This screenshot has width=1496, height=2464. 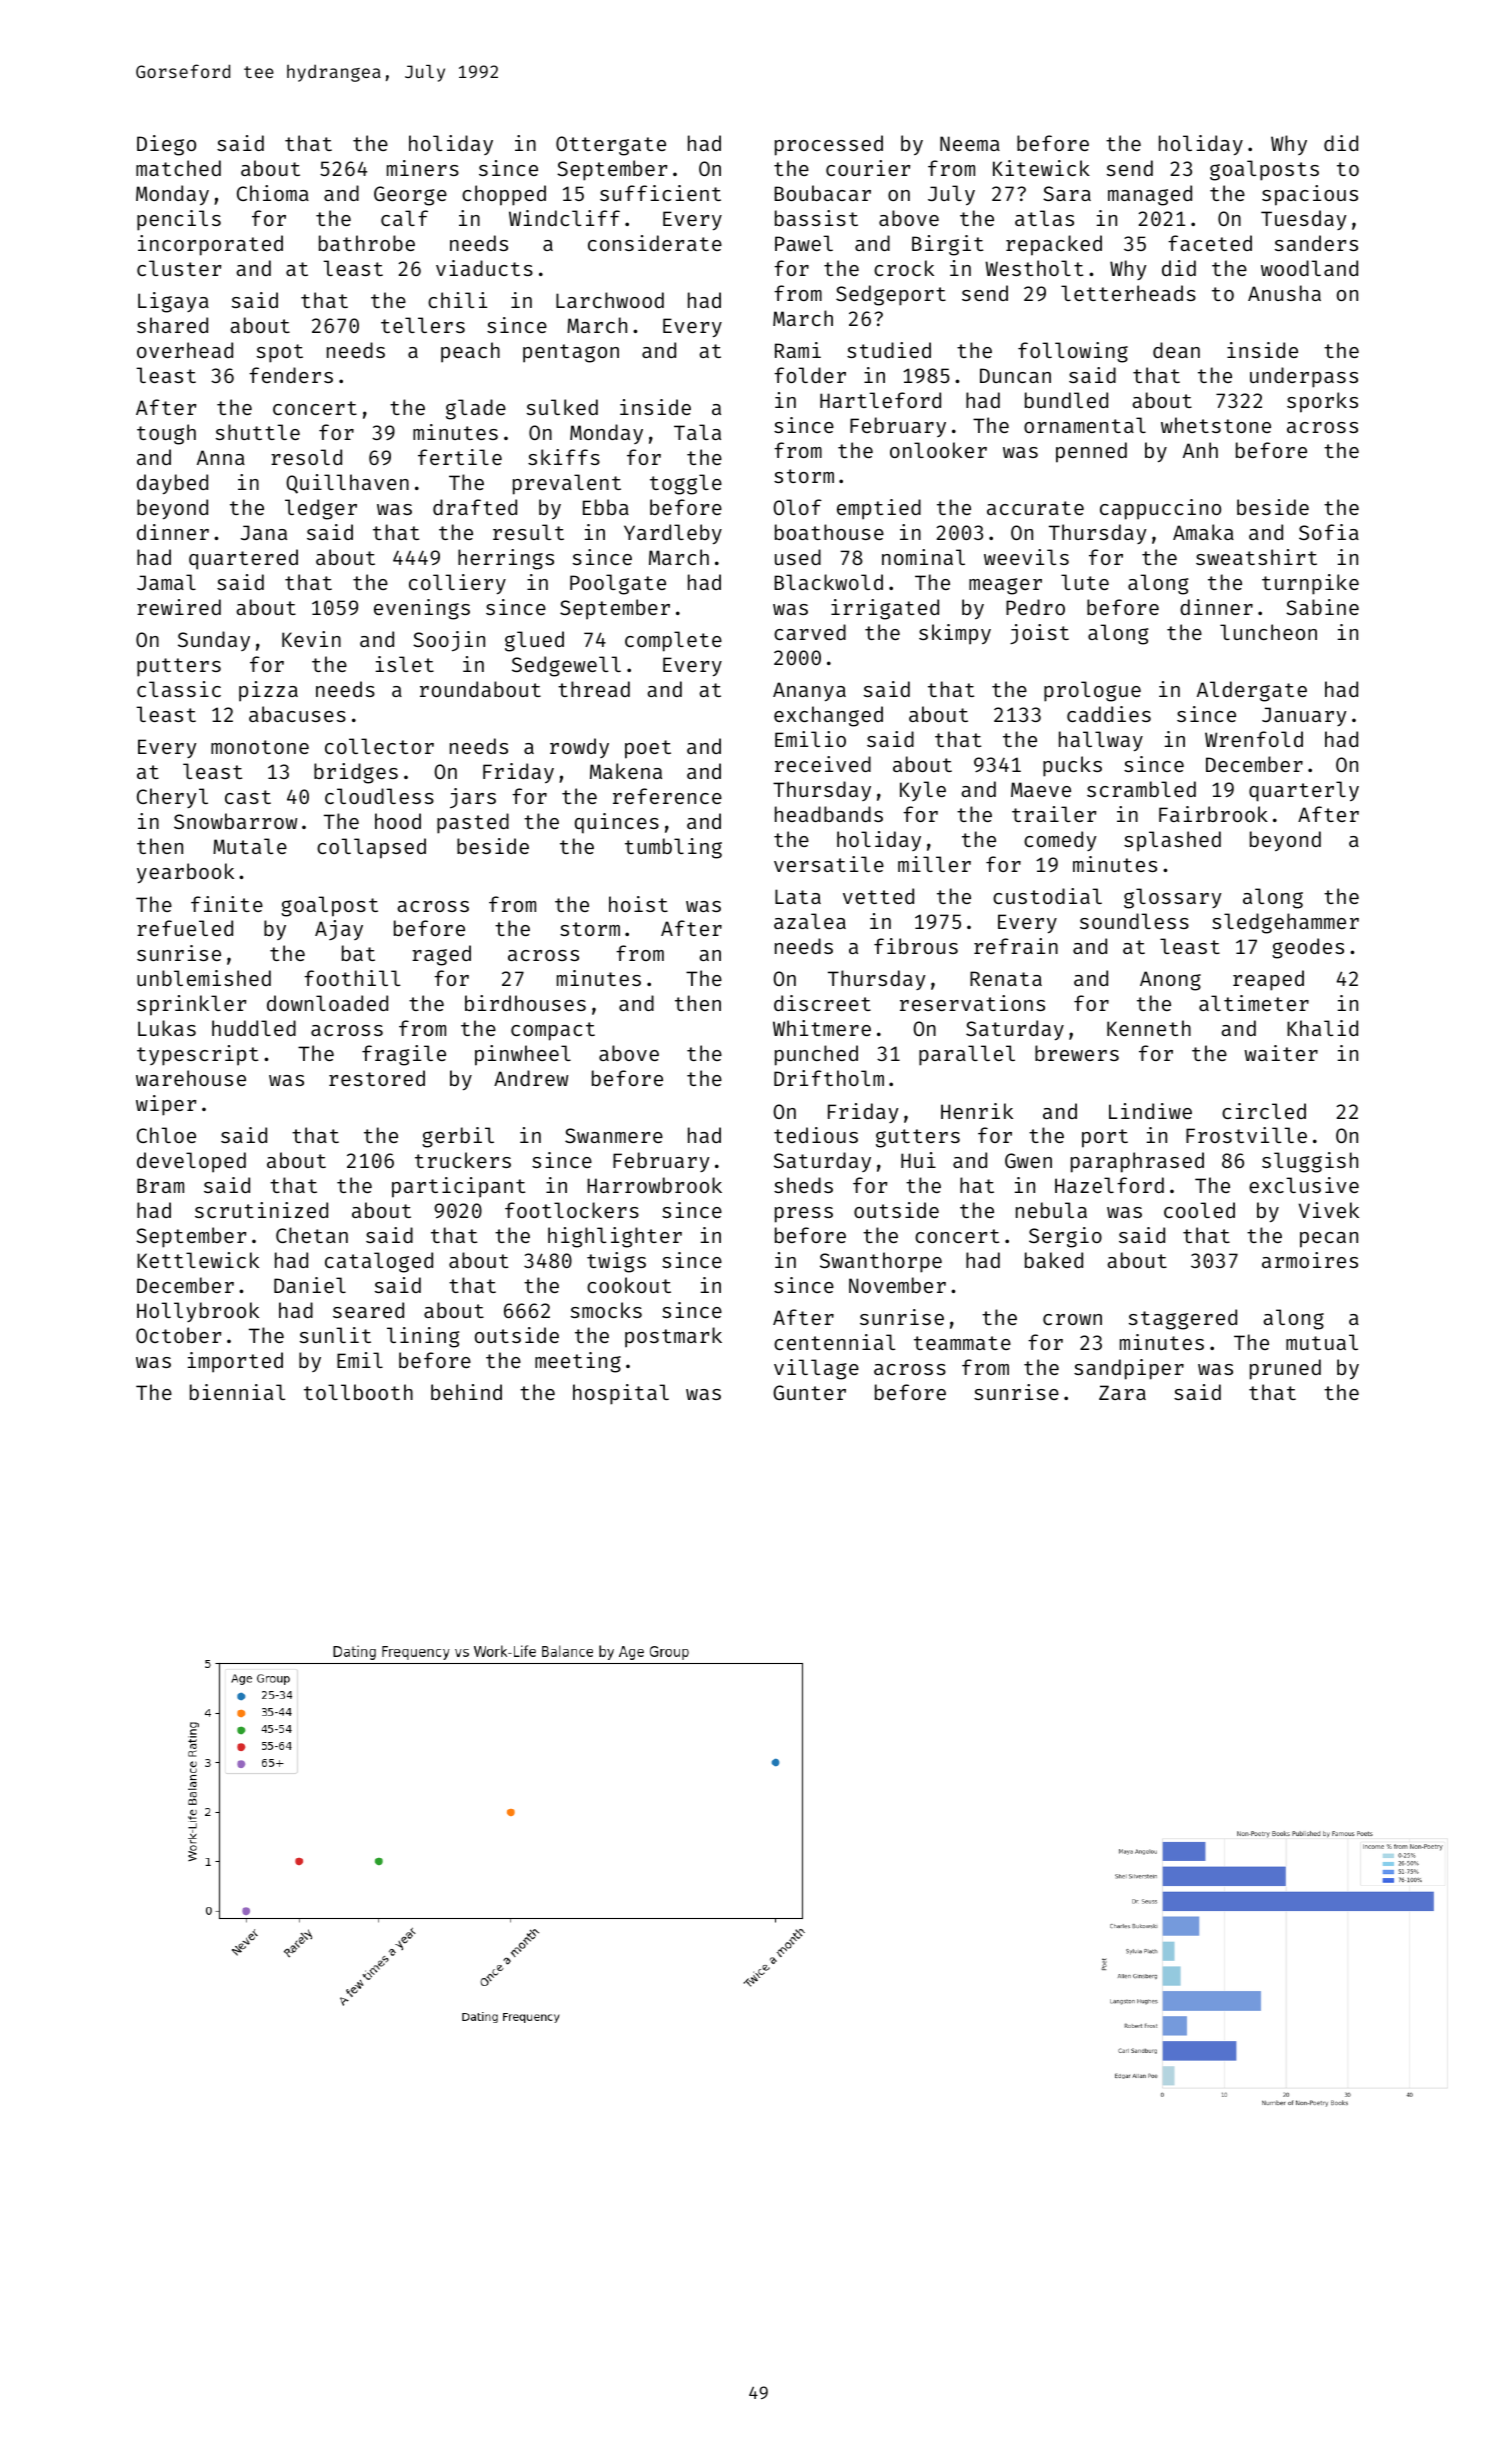 What do you see at coordinates (198, 1312) in the screenshot?
I see `Hollybrook` at bounding box center [198, 1312].
